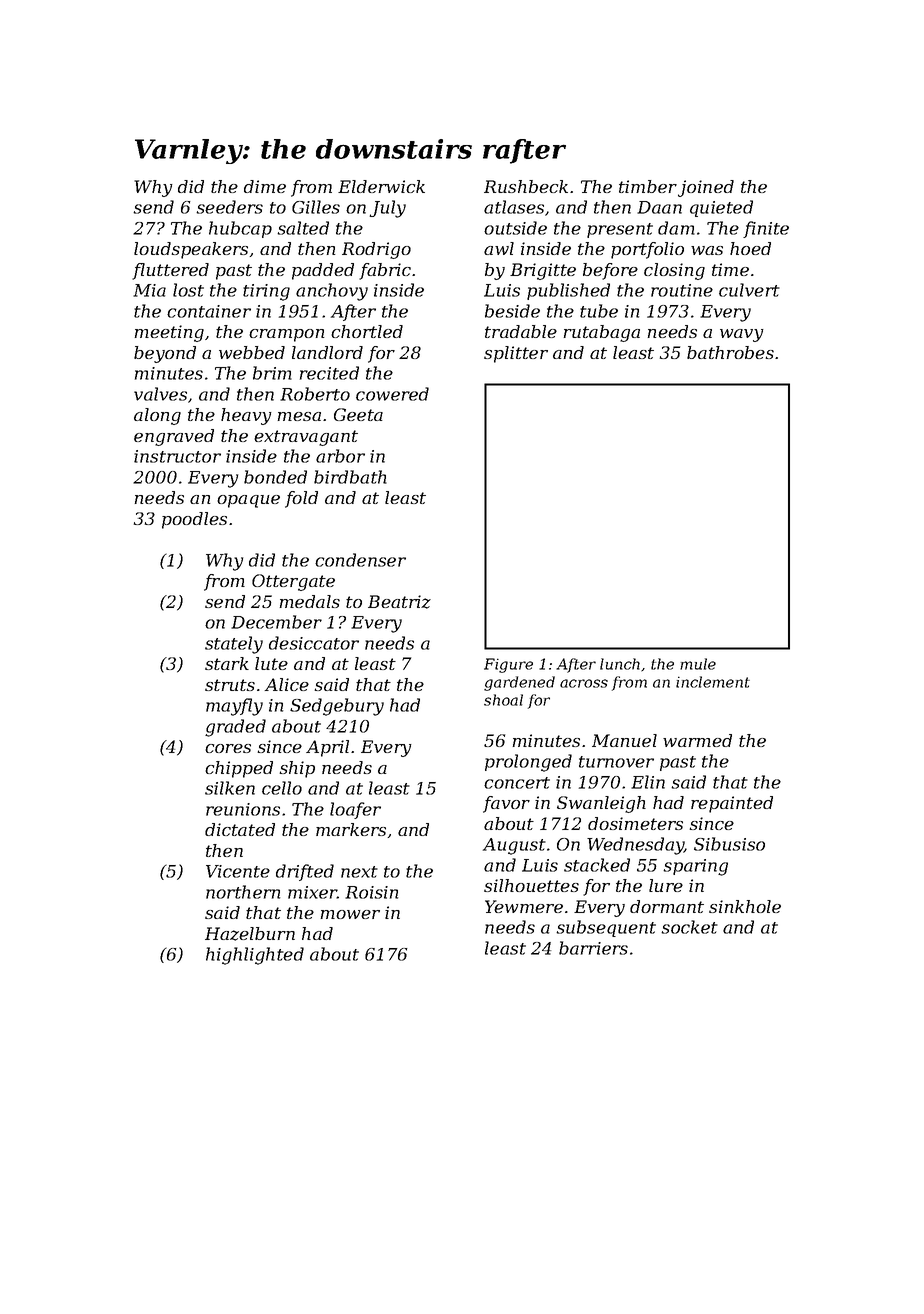 The height and width of the screenshot is (1314, 924). What do you see at coordinates (593, 948) in the screenshot?
I see `barriers` at bounding box center [593, 948].
